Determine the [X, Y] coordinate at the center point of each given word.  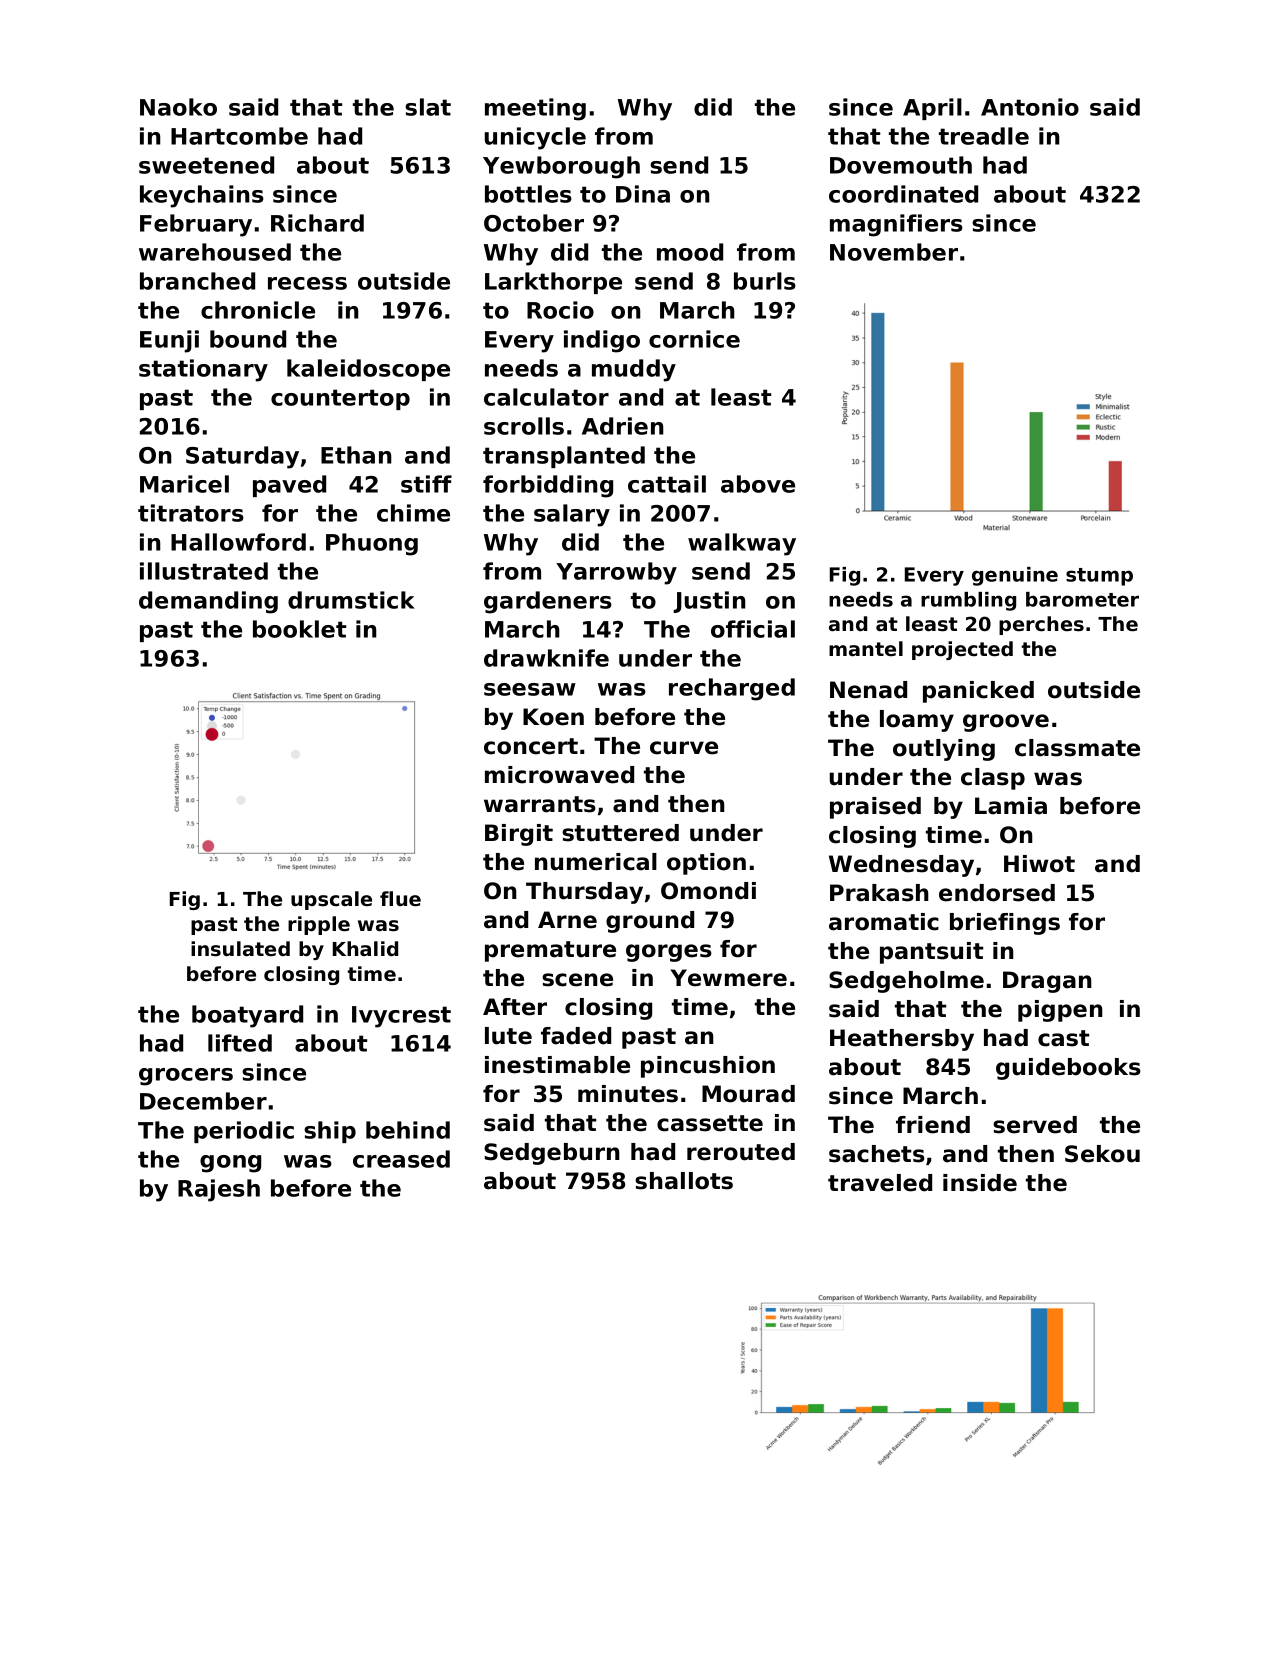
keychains [202, 196]
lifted [240, 1043]
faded [576, 1036]
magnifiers [896, 225]
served [1035, 1125]
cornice [694, 339]
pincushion [708, 1067]
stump [1099, 577]
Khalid [365, 948]
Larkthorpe [553, 283]
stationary [203, 370]
